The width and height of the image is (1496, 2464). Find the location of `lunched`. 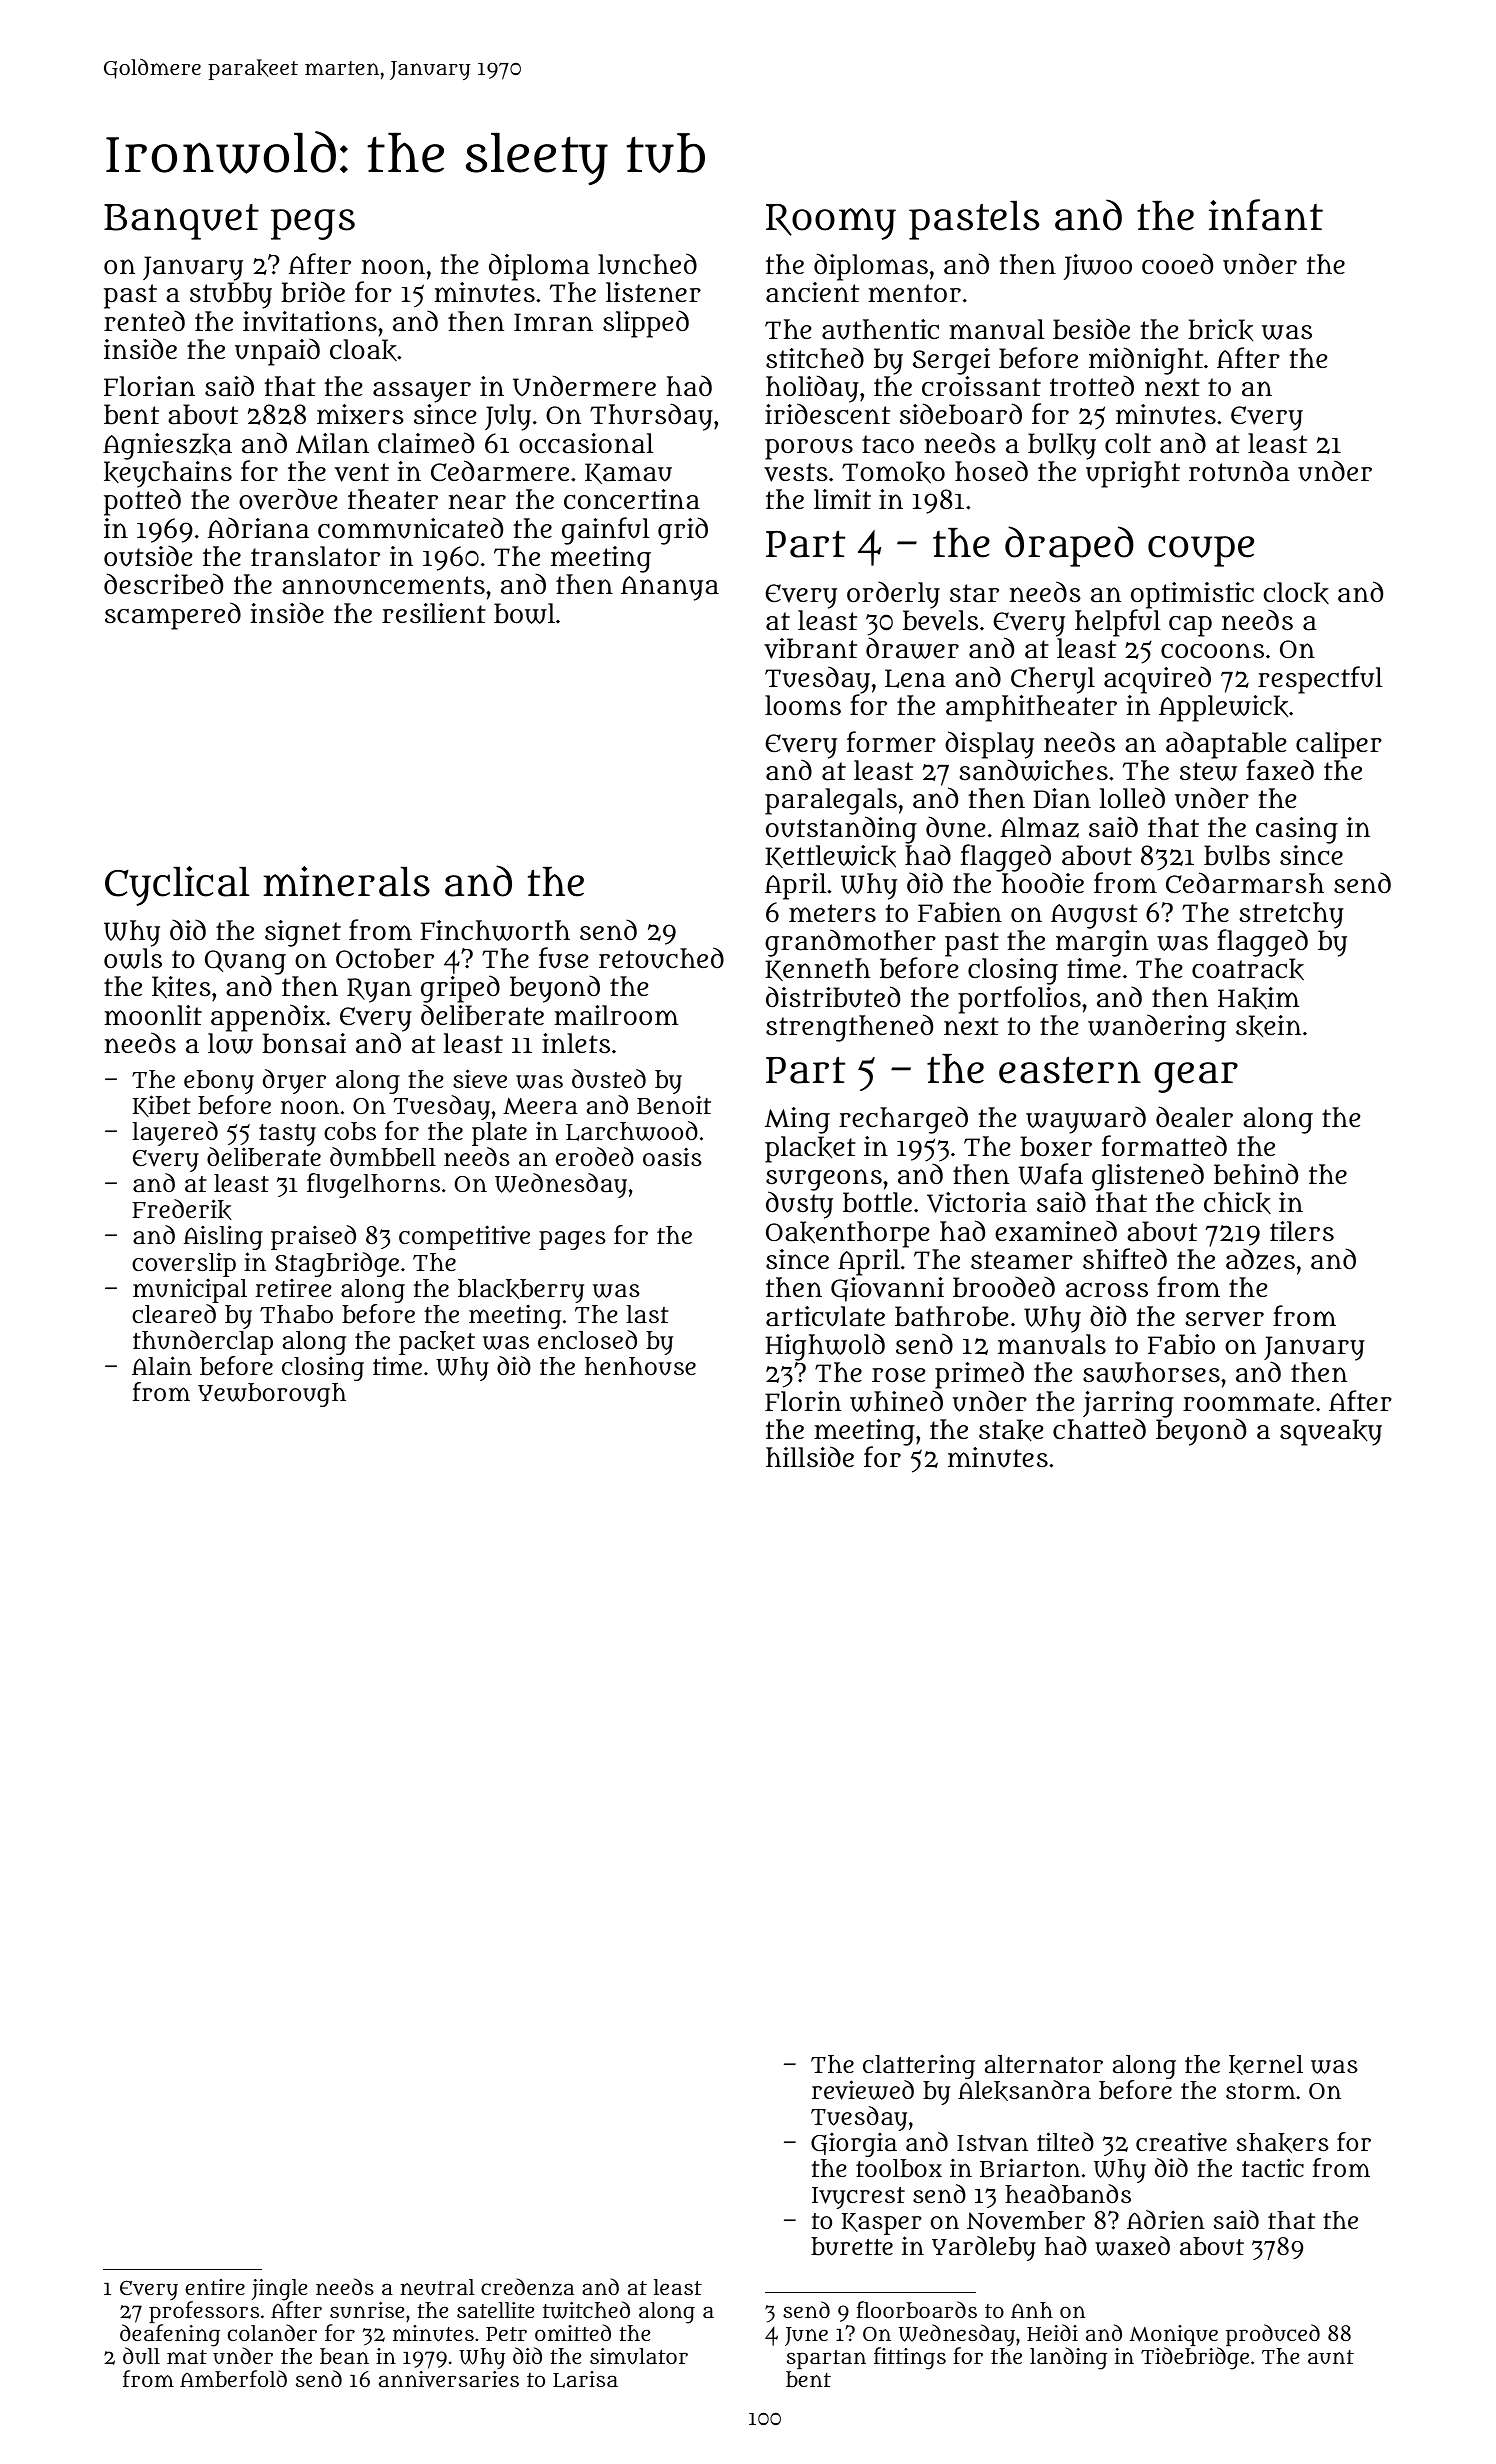

lunched is located at coordinates (647, 264).
